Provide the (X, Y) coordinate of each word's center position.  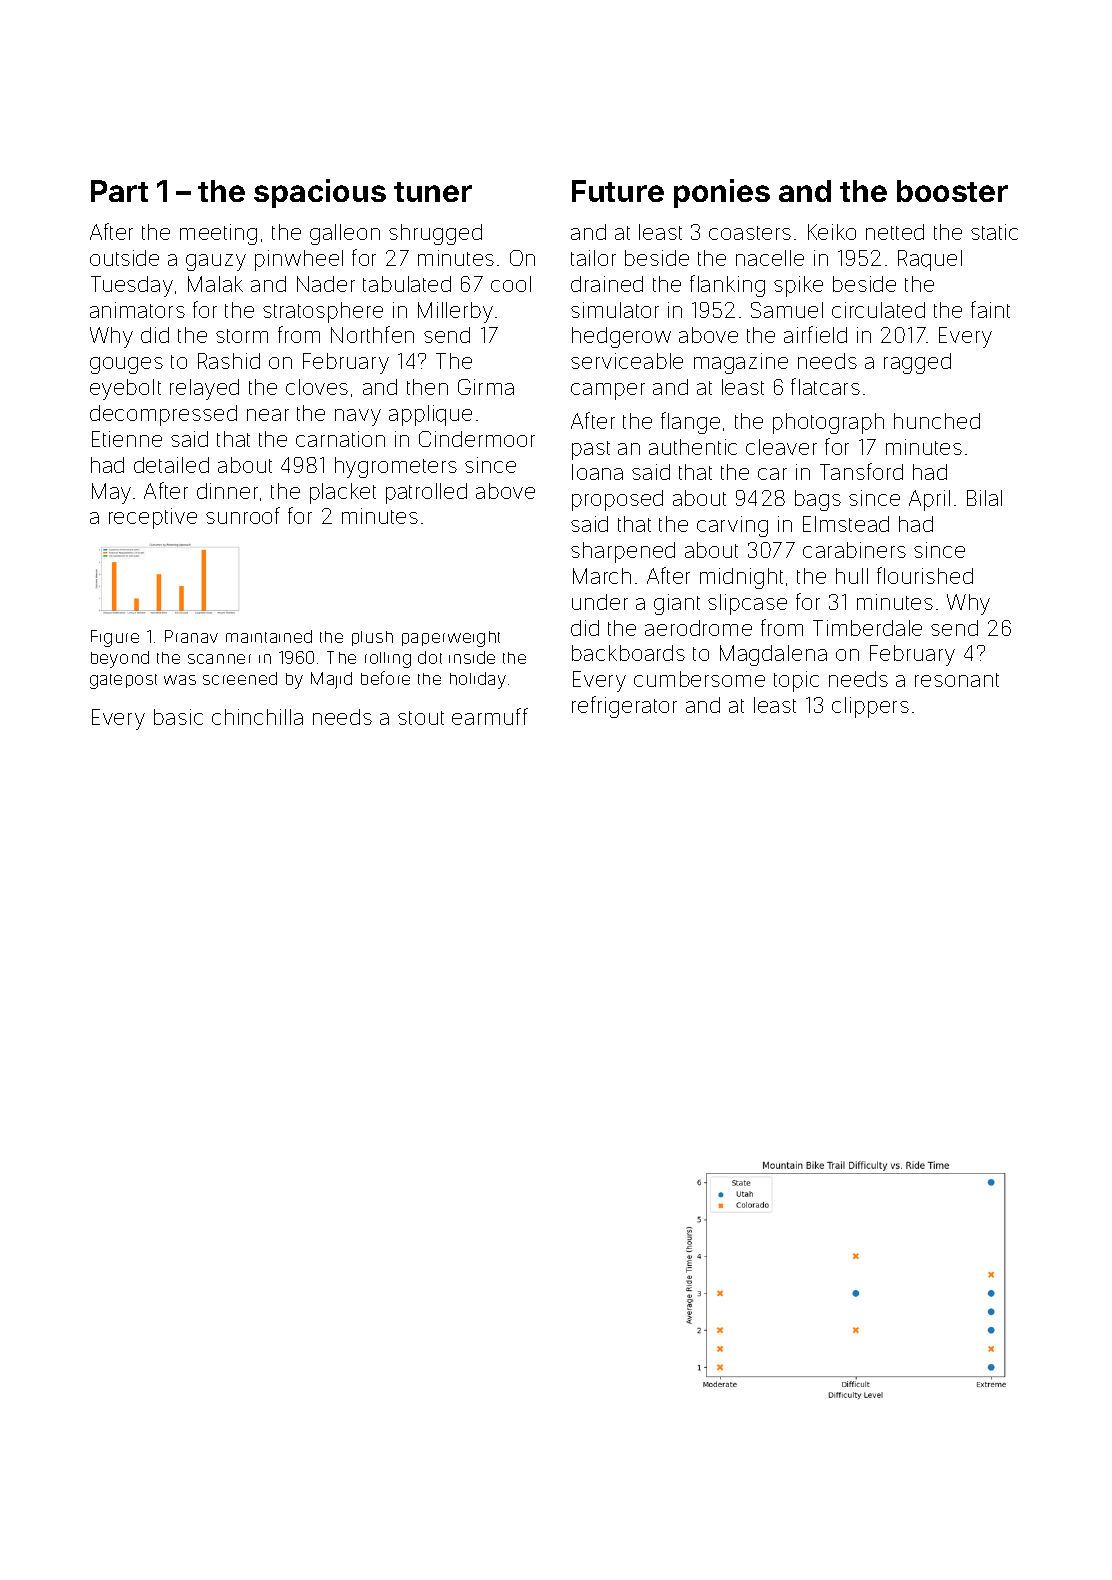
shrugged (435, 234)
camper (608, 391)
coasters (750, 233)
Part (119, 191)
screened (240, 678)
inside (472, 657)
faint (990, 309)
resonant (957, 680)
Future (618, 191)
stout (421, 718)
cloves (317, 387)
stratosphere (323, 312)
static (994, 232)
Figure (115, 638)
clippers (870, 707)
